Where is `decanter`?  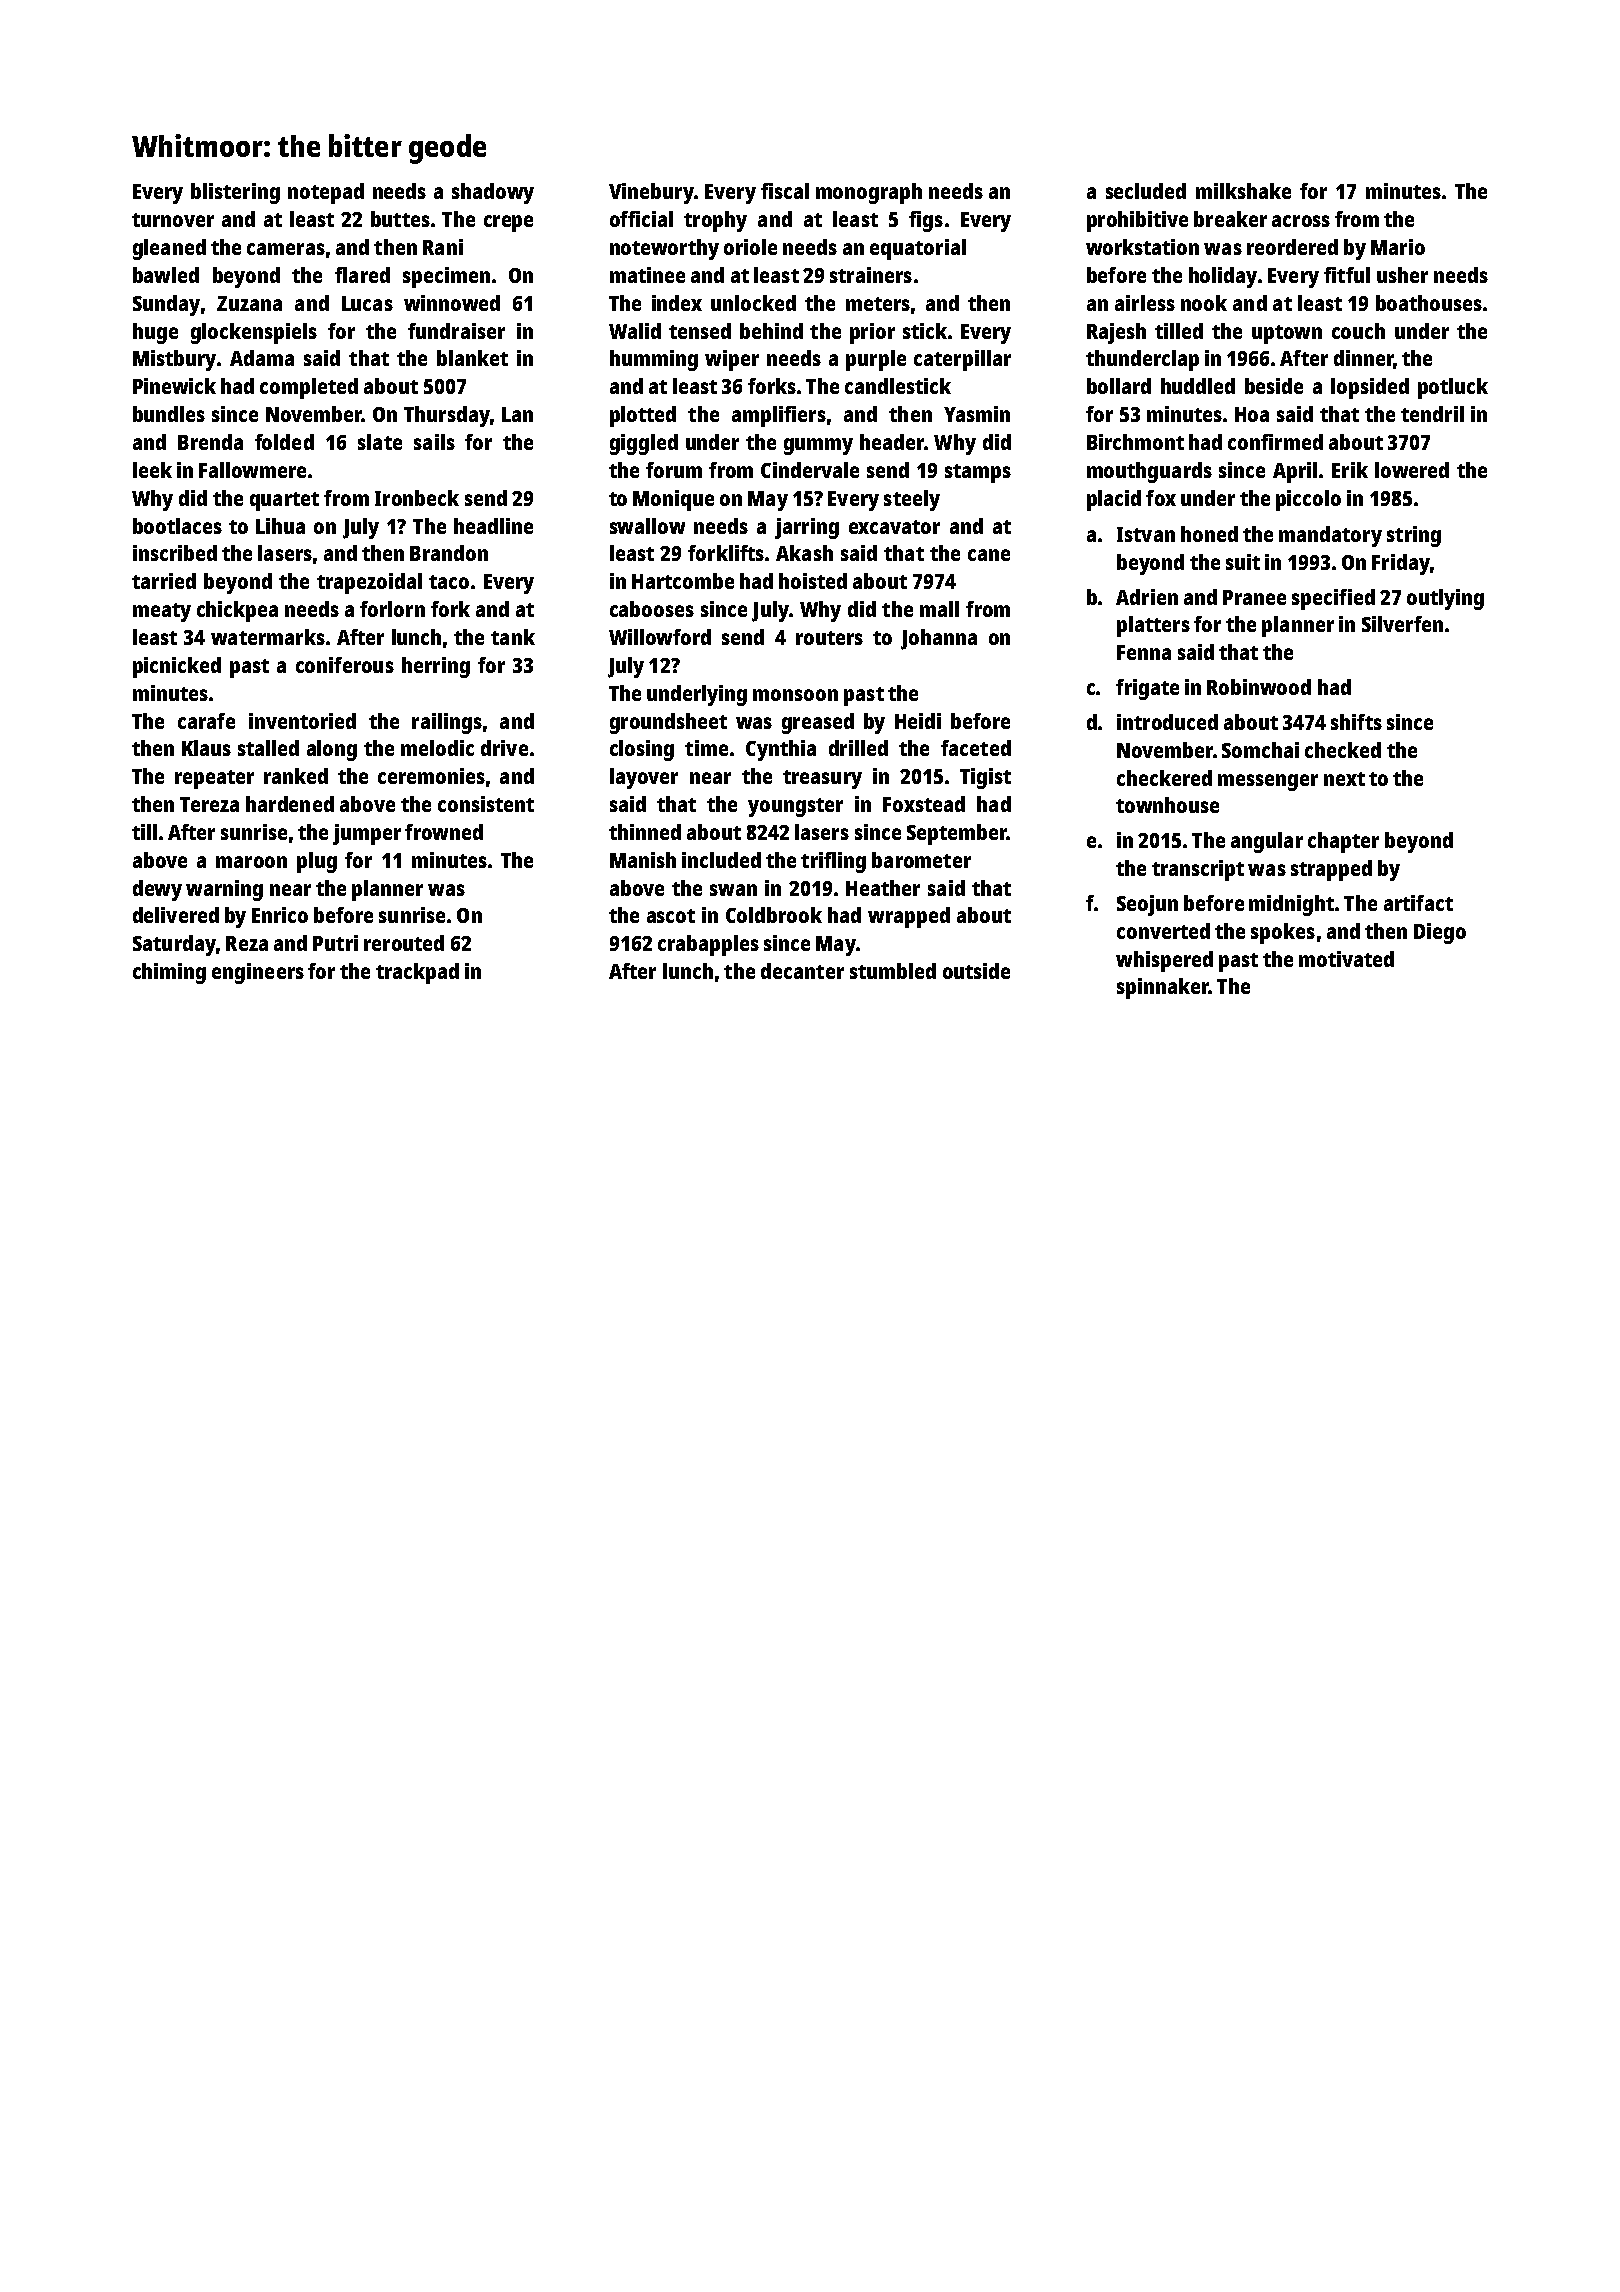
decanter is located at coordinates (802, 971).
